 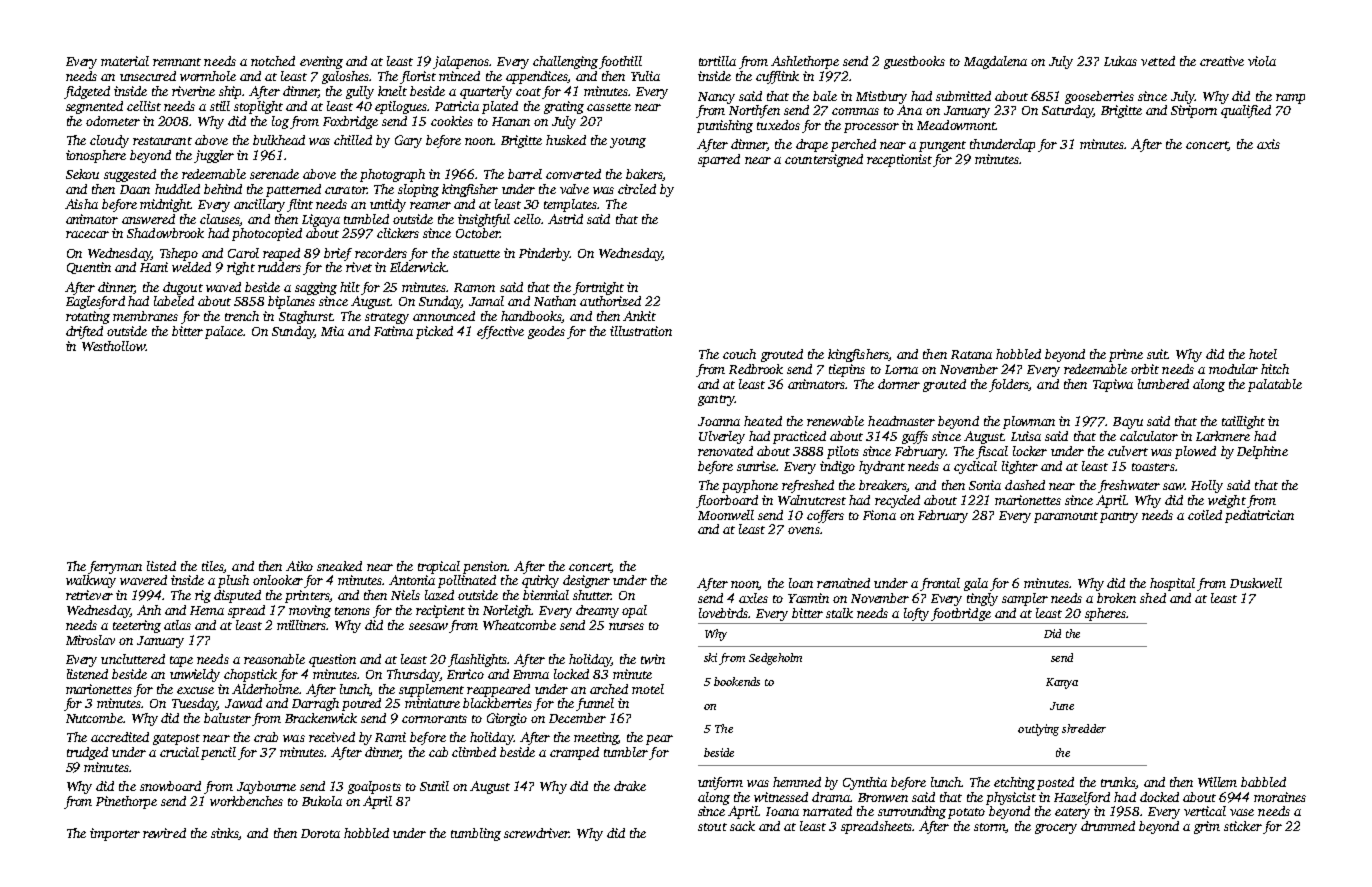 What do you see at coordinates (1222, 61) in the screenshot?
I see `creative` at bounding box center [1222, 61].
